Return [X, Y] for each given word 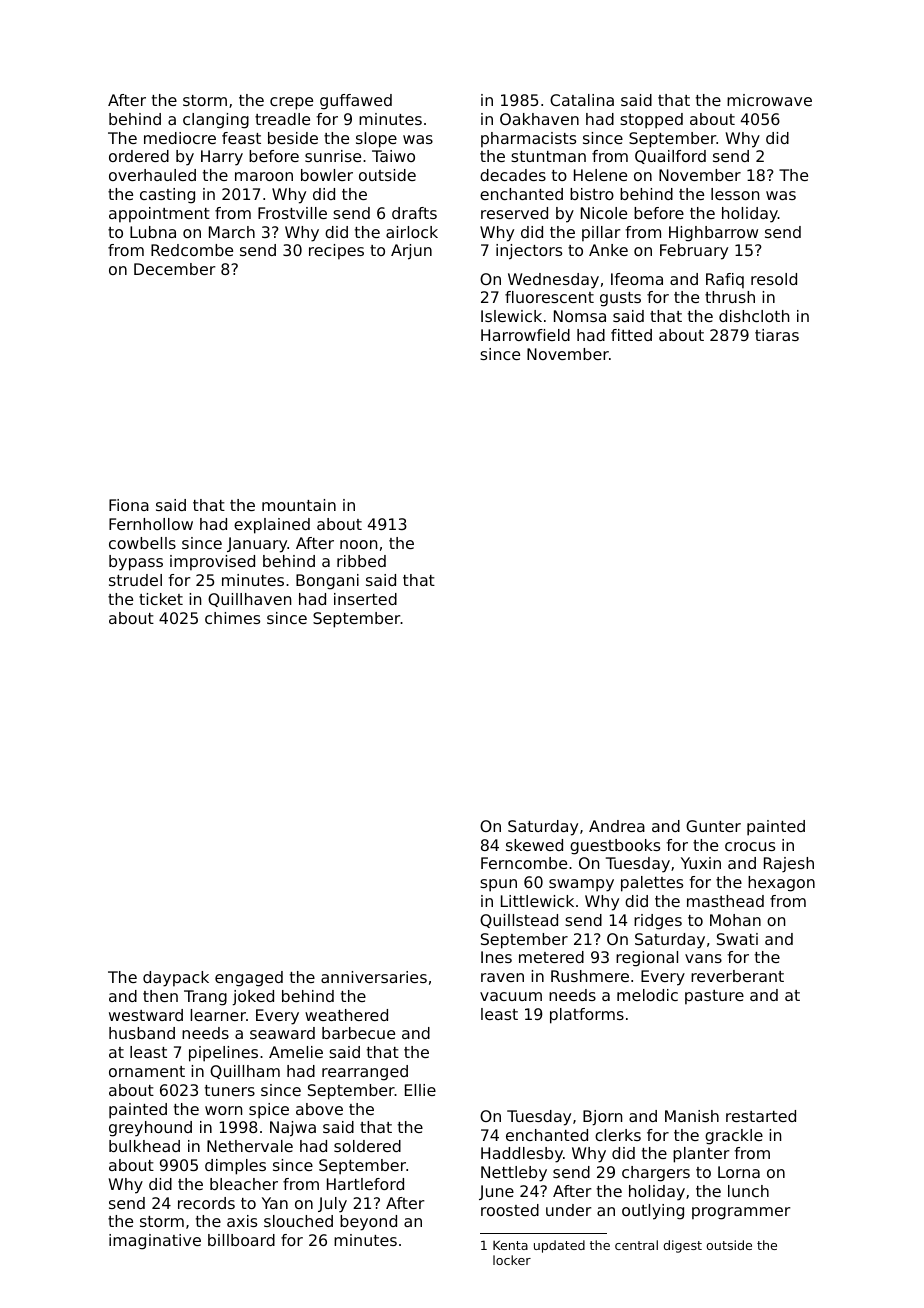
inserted [365, 599]
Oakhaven [539, 119]
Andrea [617, 826]
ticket [161, 599]
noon [358, 544]
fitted [631, 335]
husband [142, 1033]
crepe [291, 103]
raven [502, 977]
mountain [299, 505]
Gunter [713, 826]
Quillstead [519, 921]
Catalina [582, 100]
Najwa [293, 1129]
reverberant [737, 976]
